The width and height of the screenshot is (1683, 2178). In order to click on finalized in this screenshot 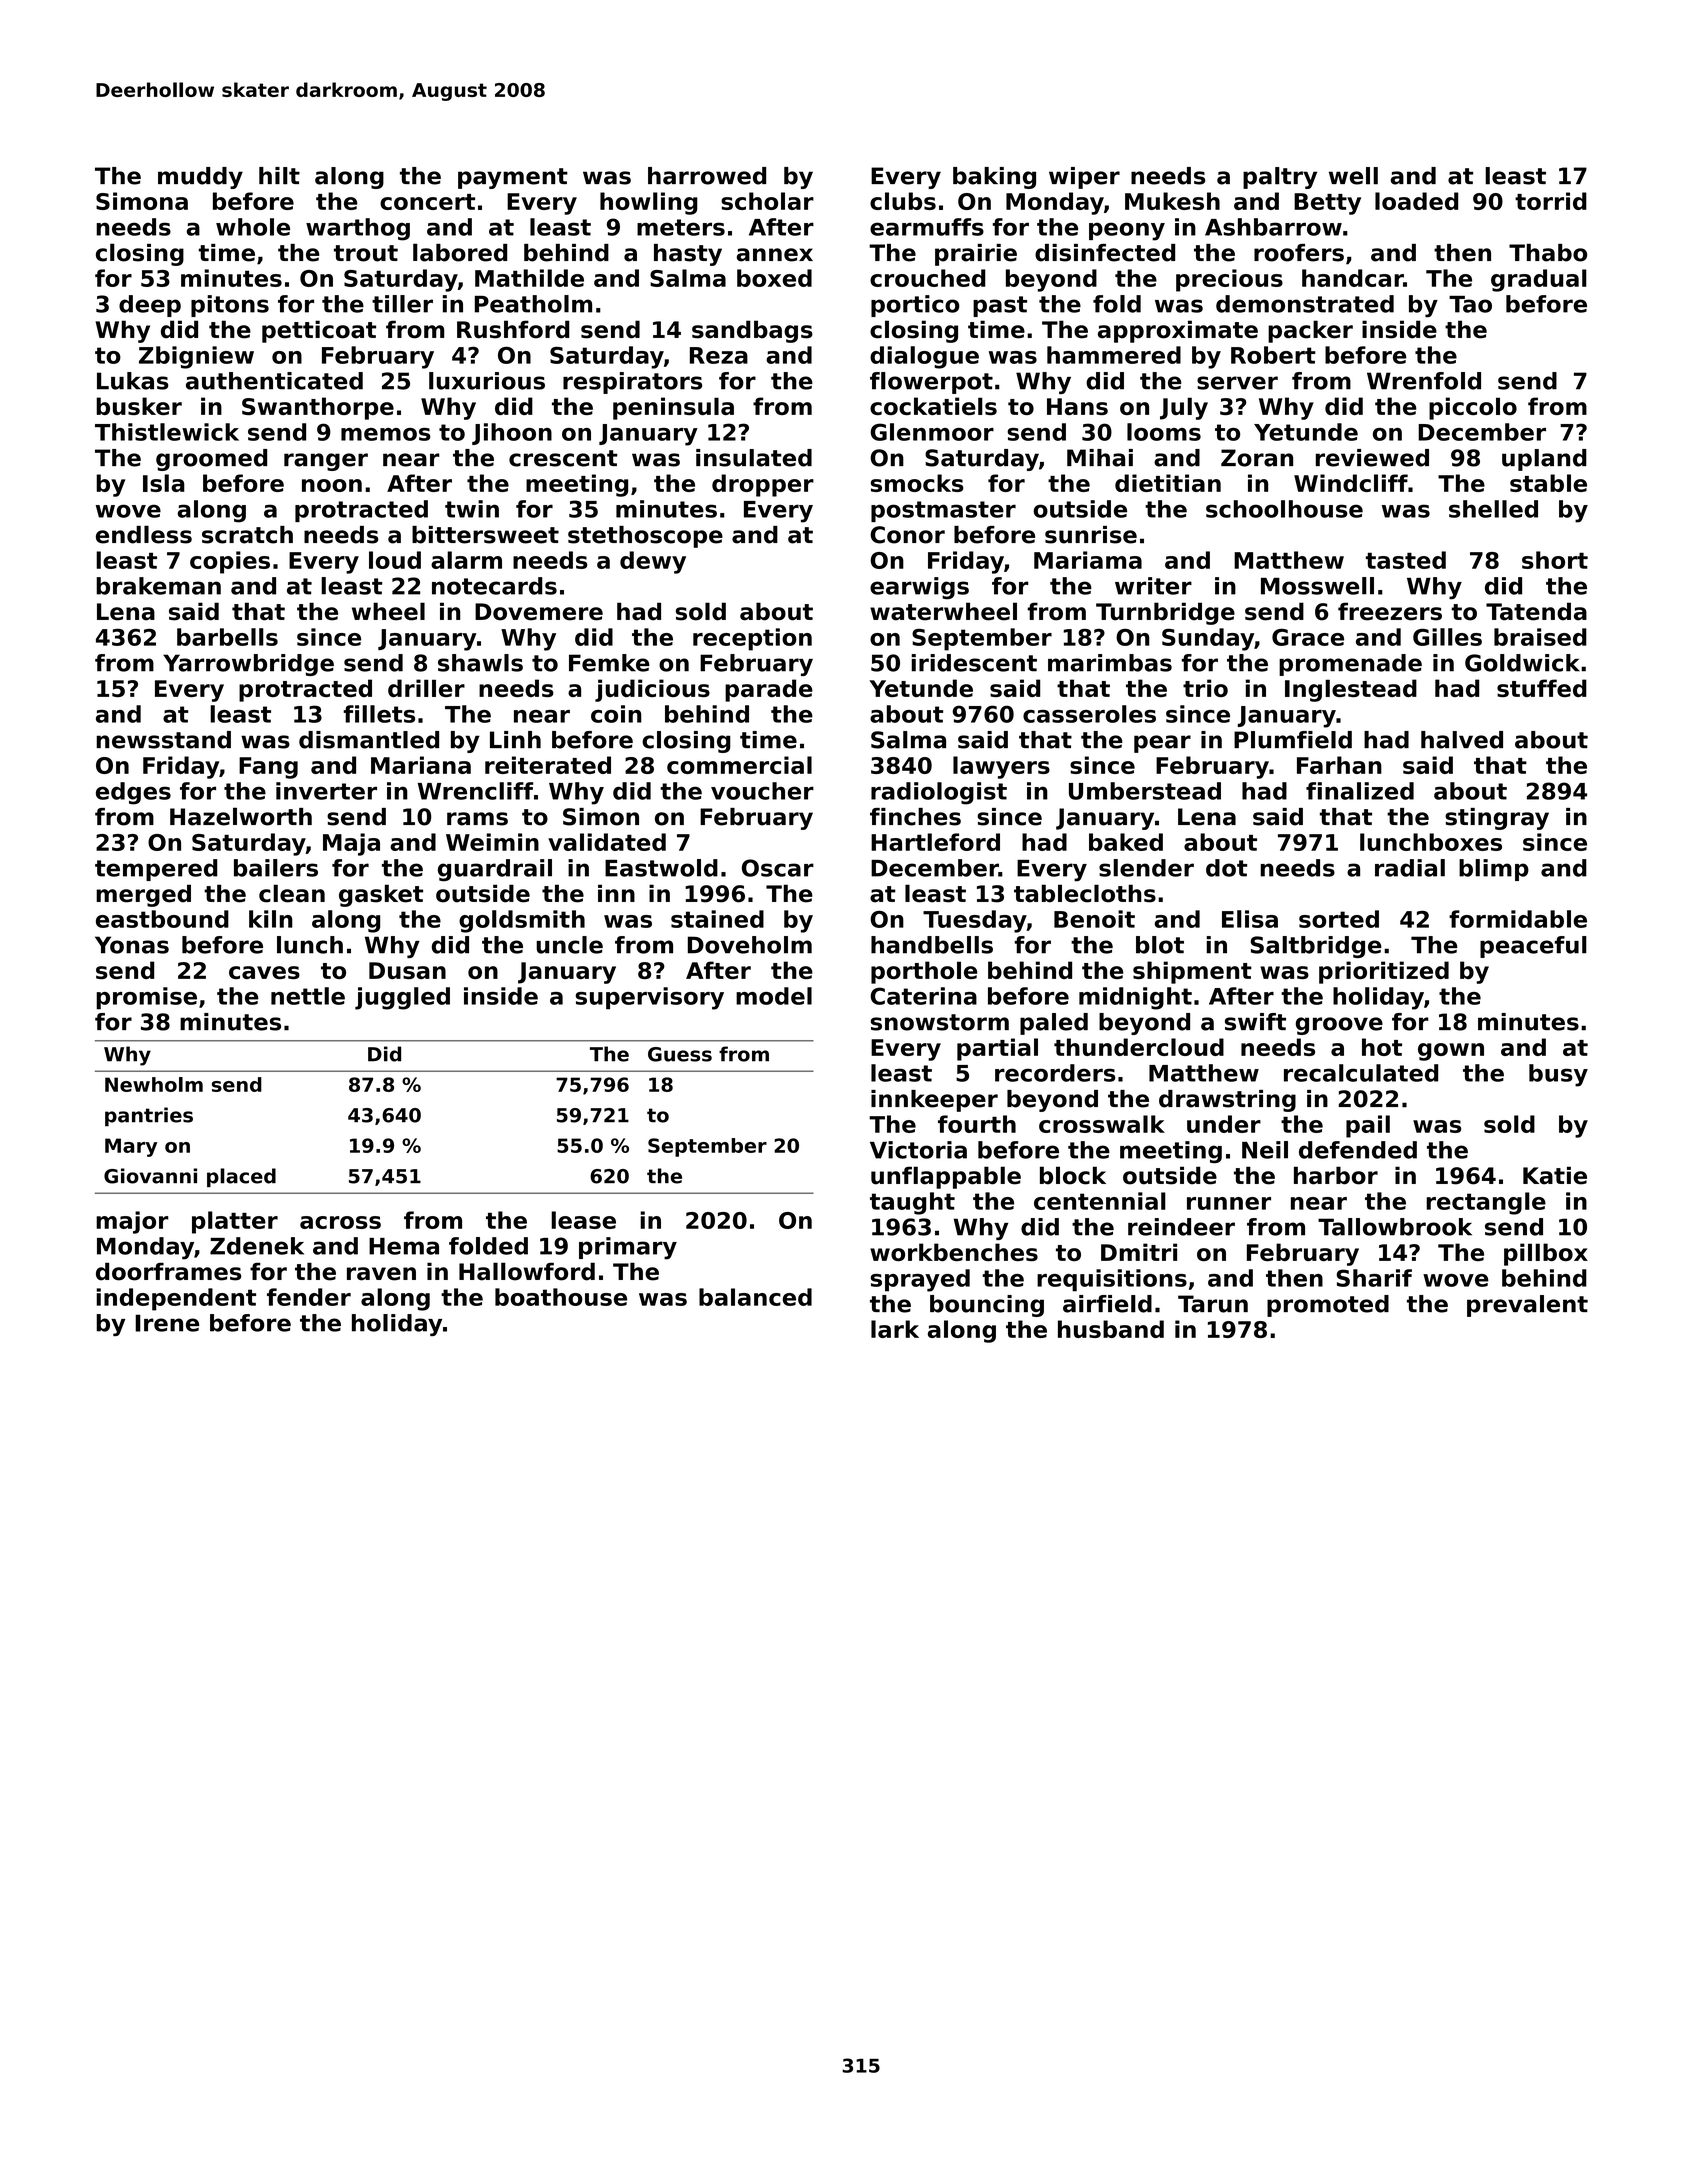, I will do `click(1360, 791)`.
